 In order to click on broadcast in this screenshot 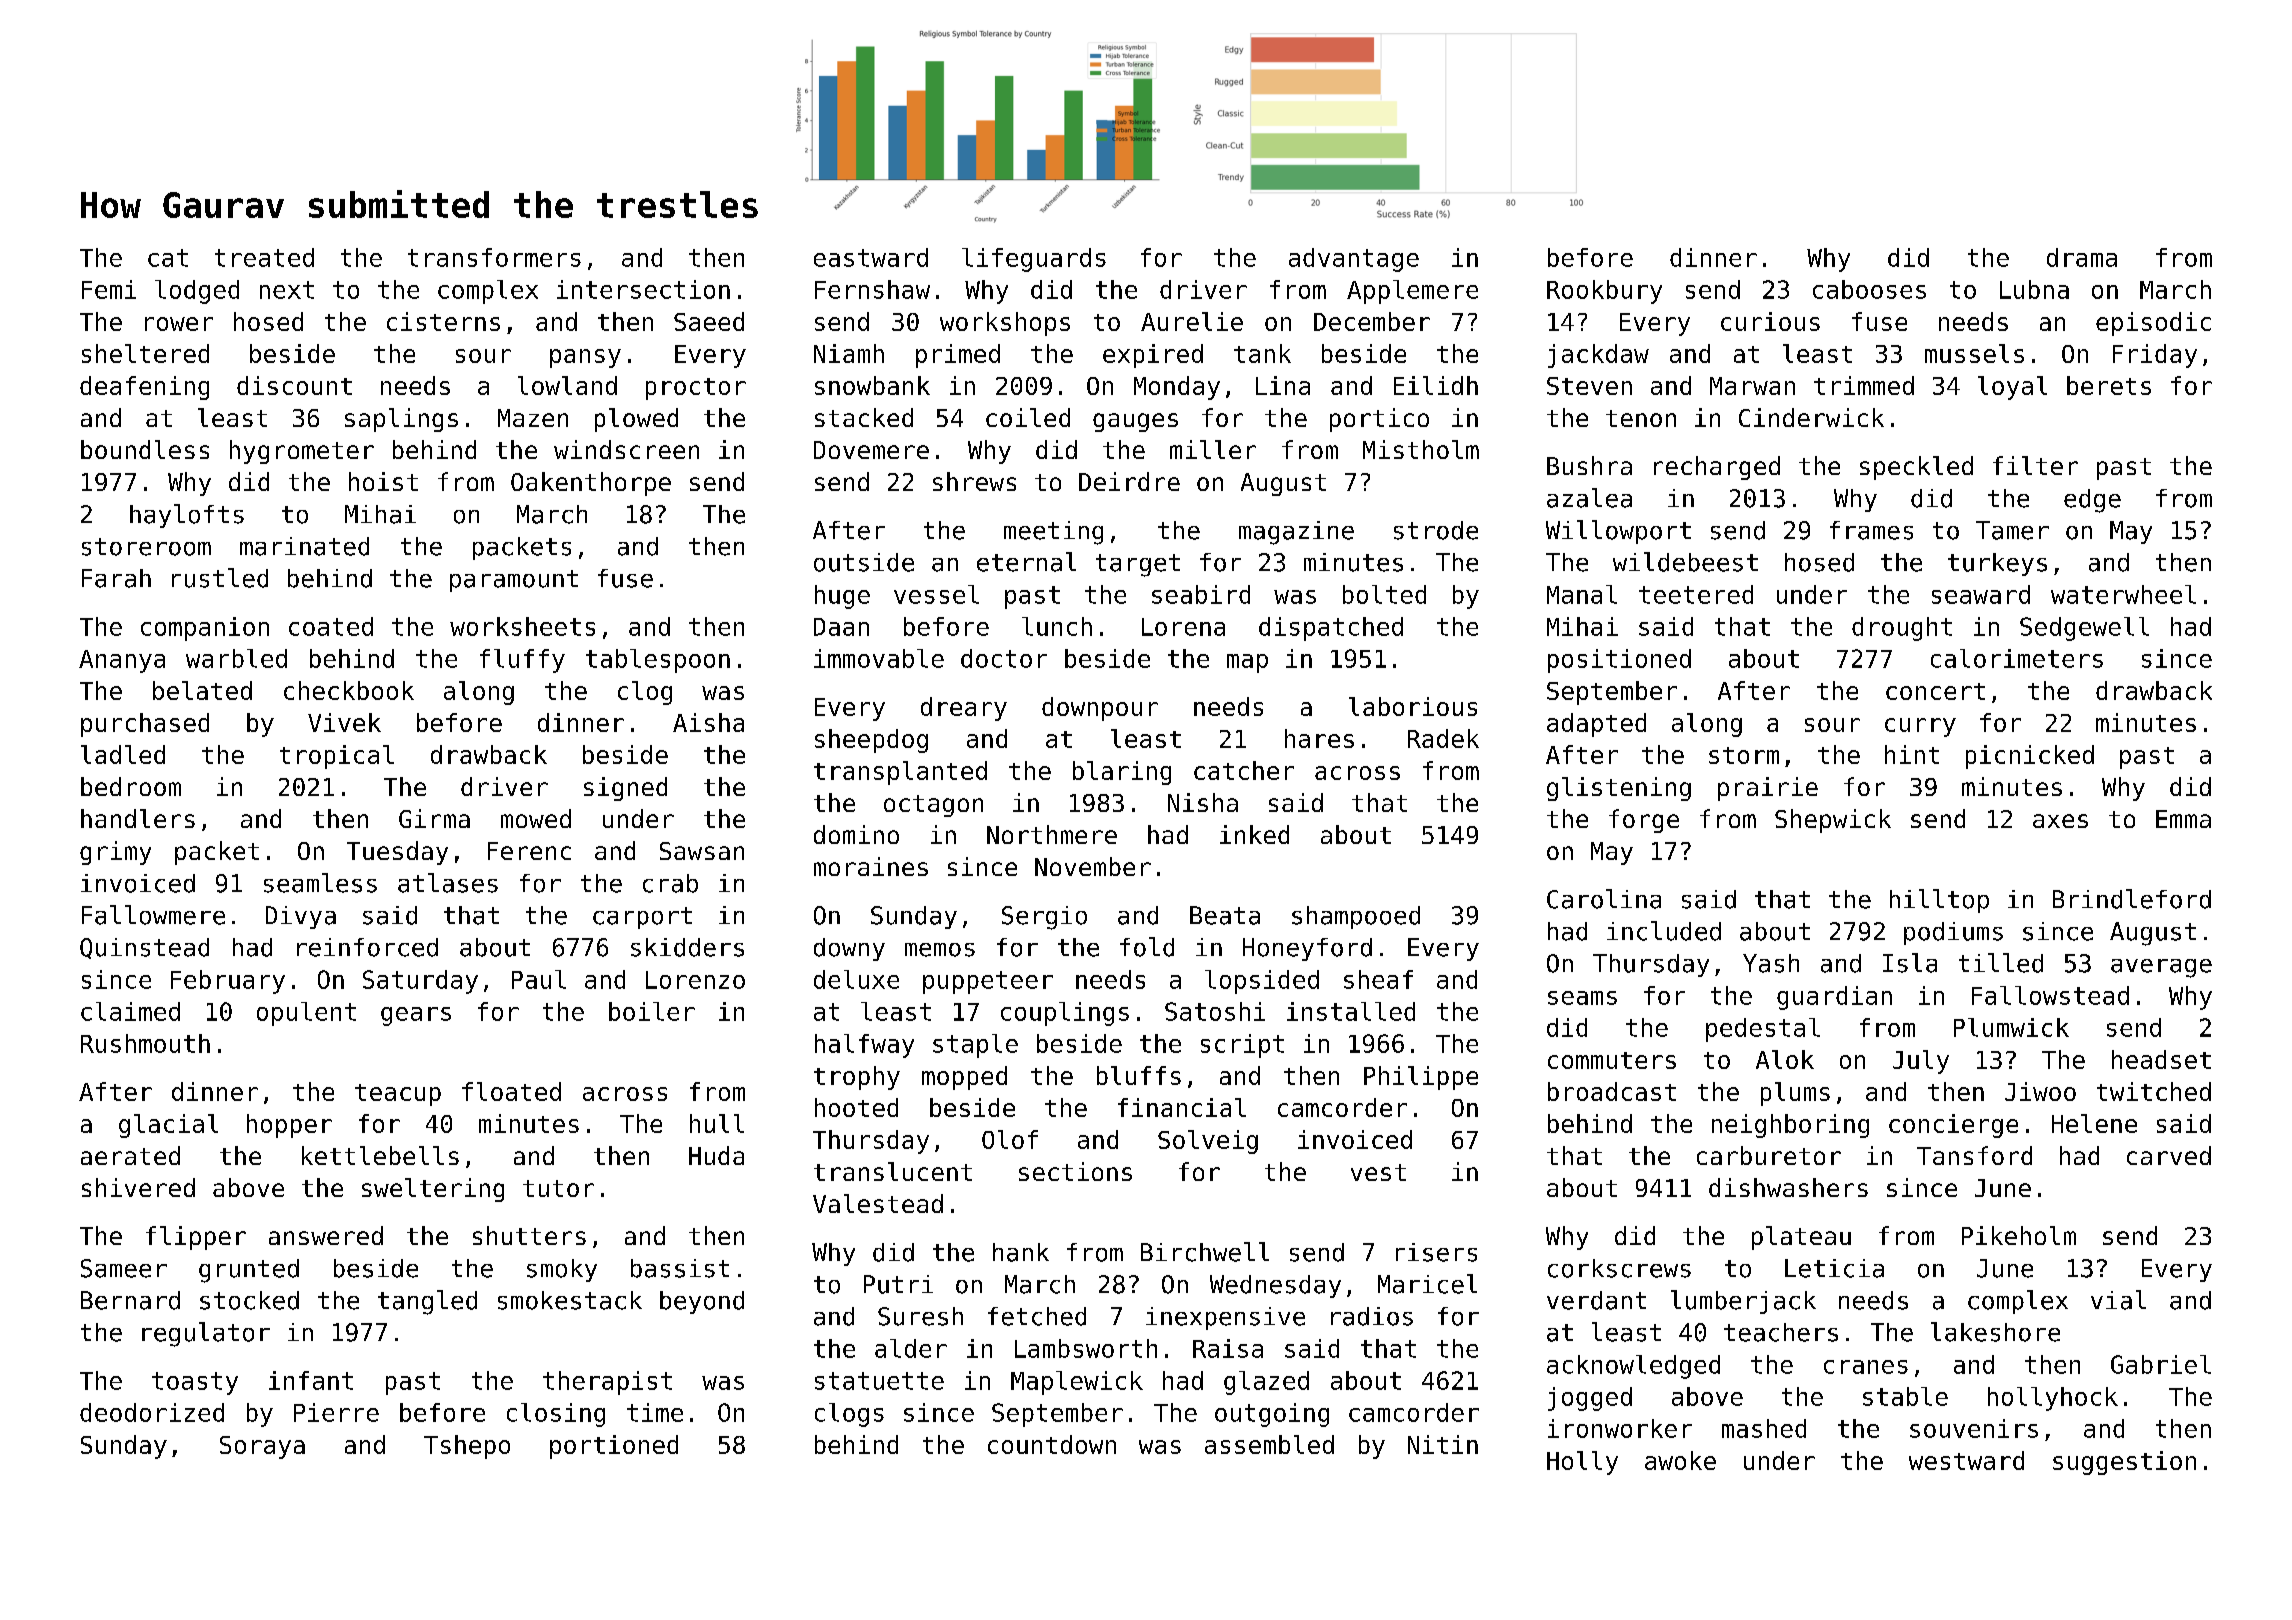, I will do `click(1612, 1091)`.
